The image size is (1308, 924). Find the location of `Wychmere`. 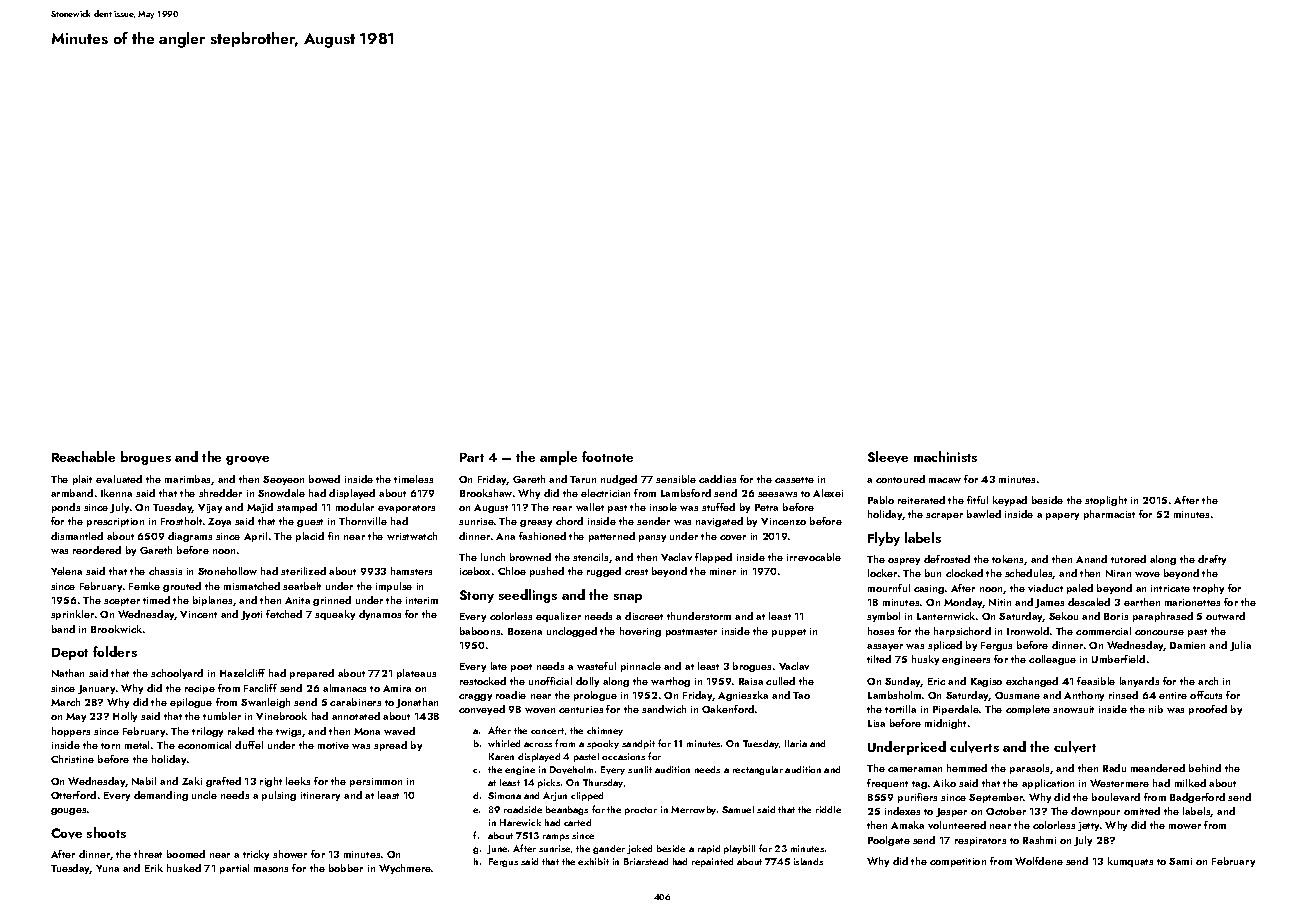

Wychmere is located at coordinates (405, 869).
